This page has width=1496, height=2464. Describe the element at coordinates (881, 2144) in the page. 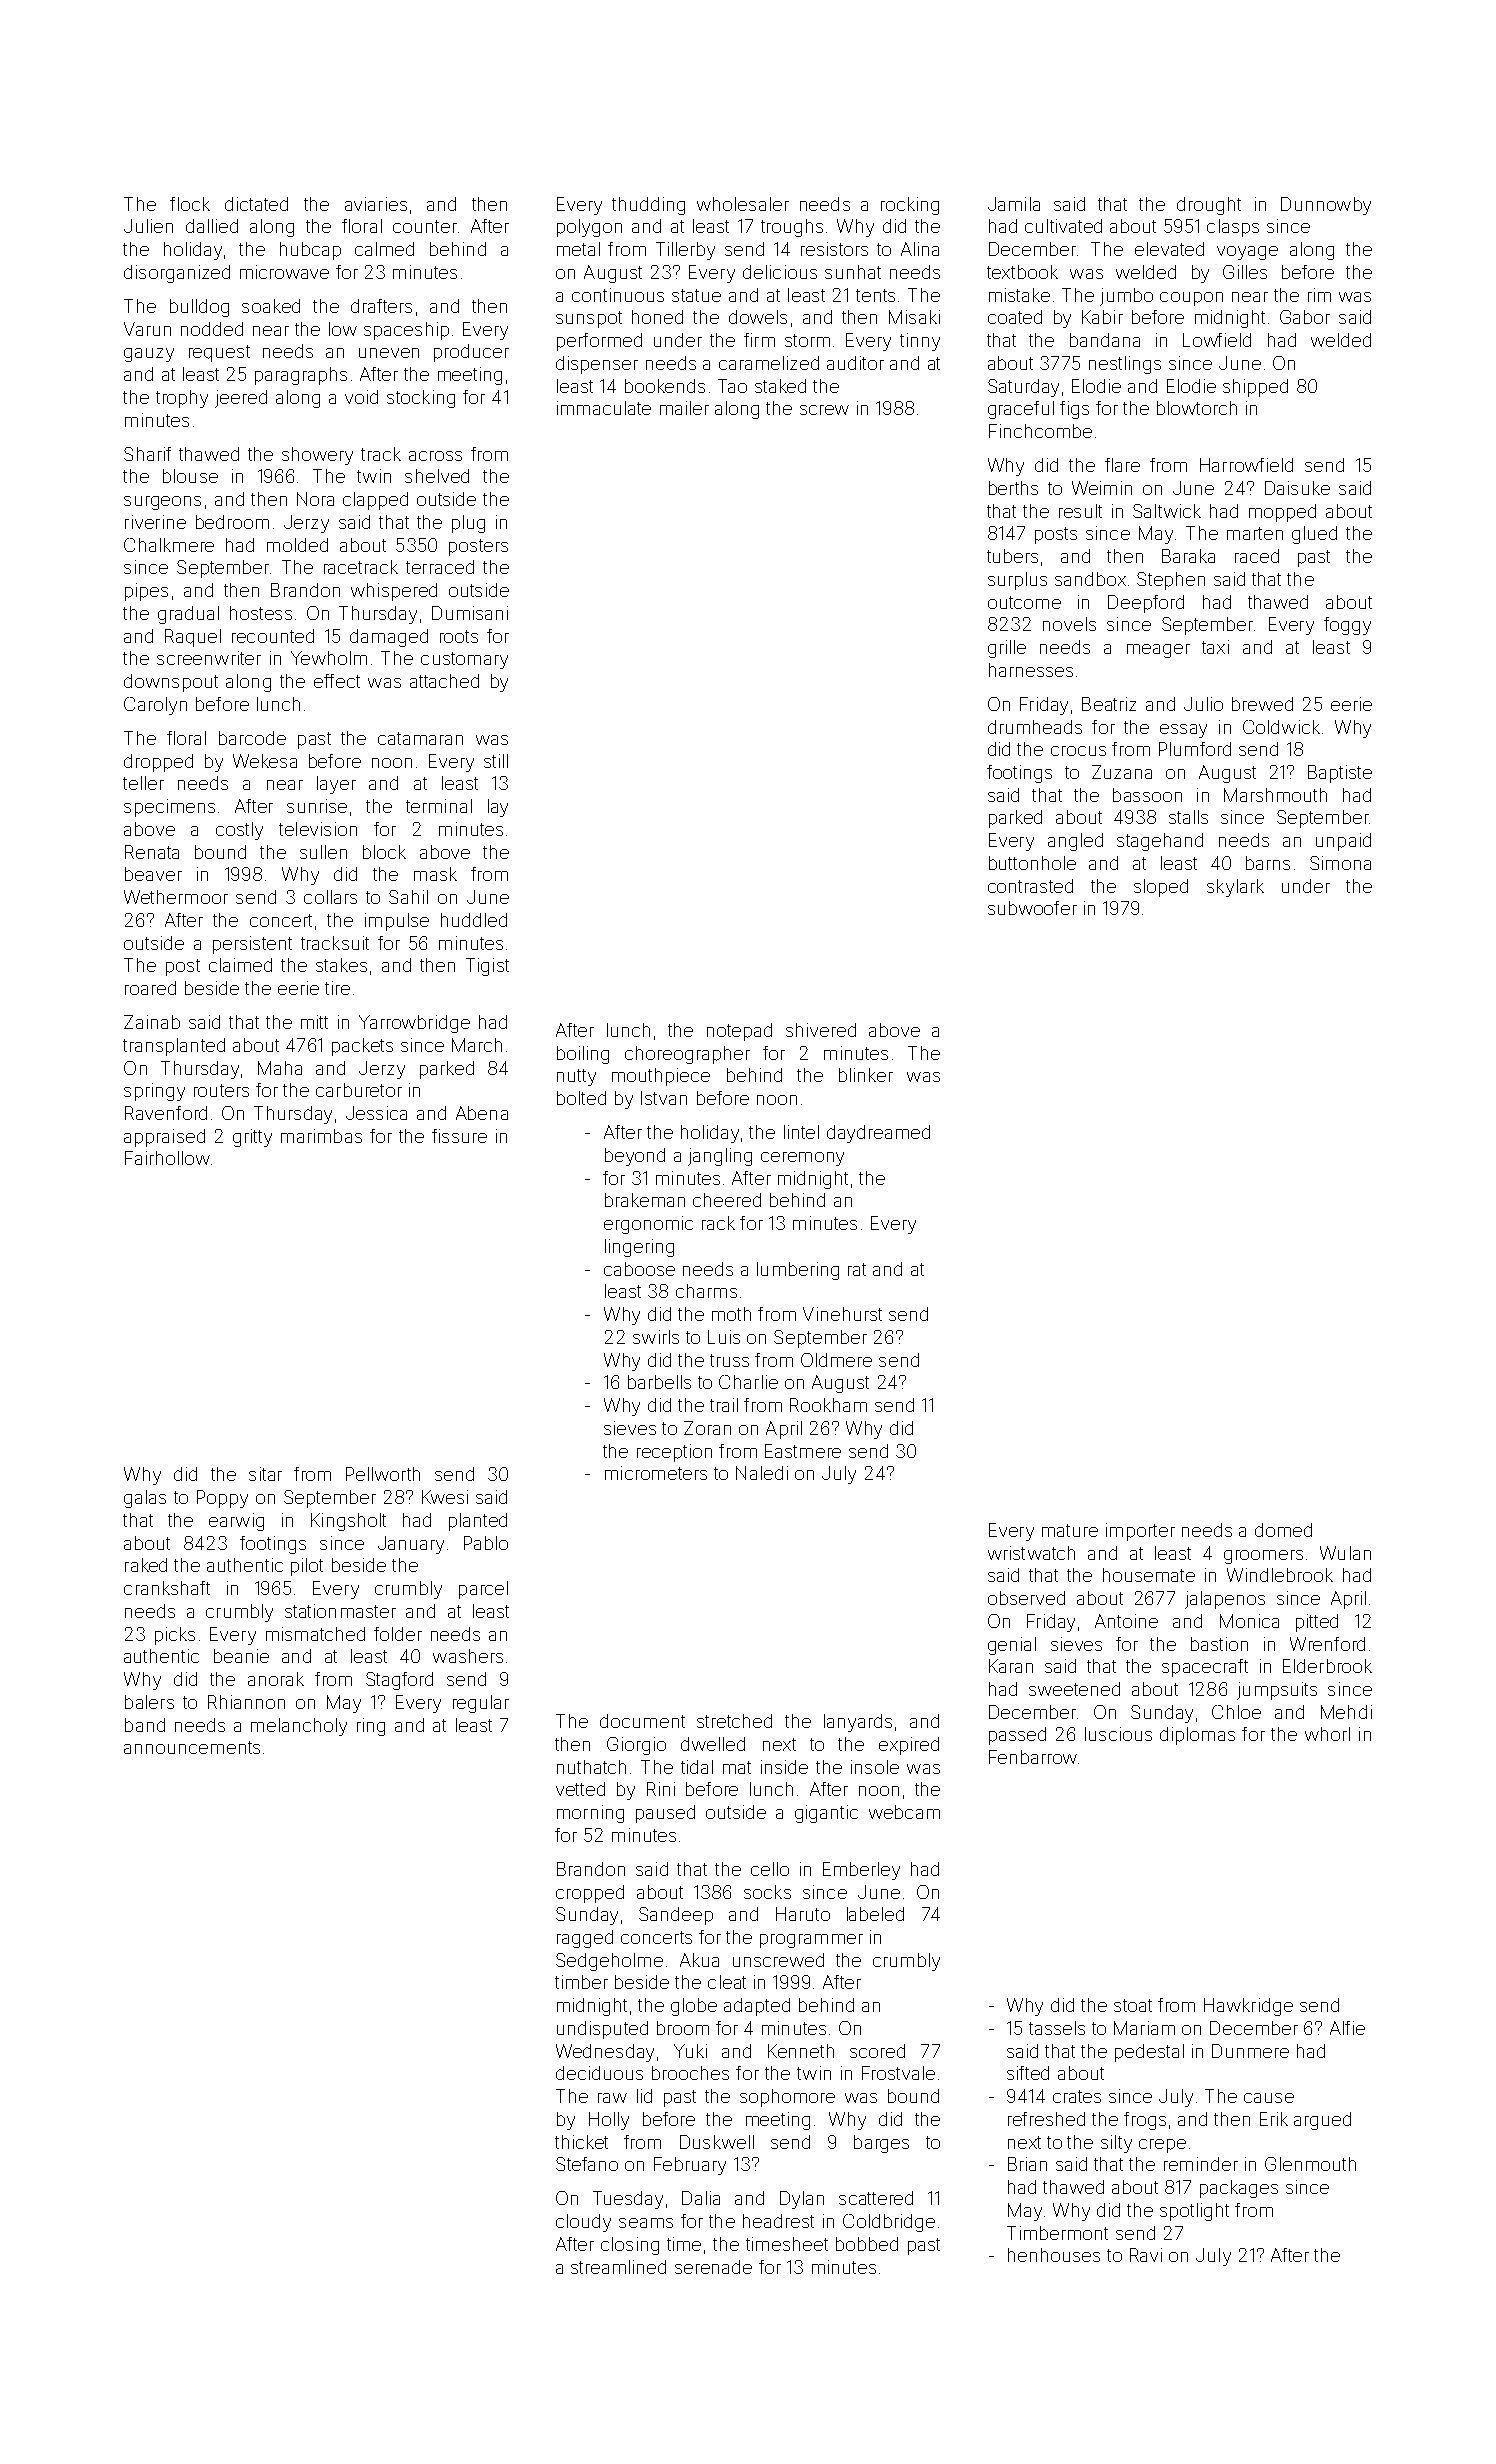

I see `barges` at that location.
